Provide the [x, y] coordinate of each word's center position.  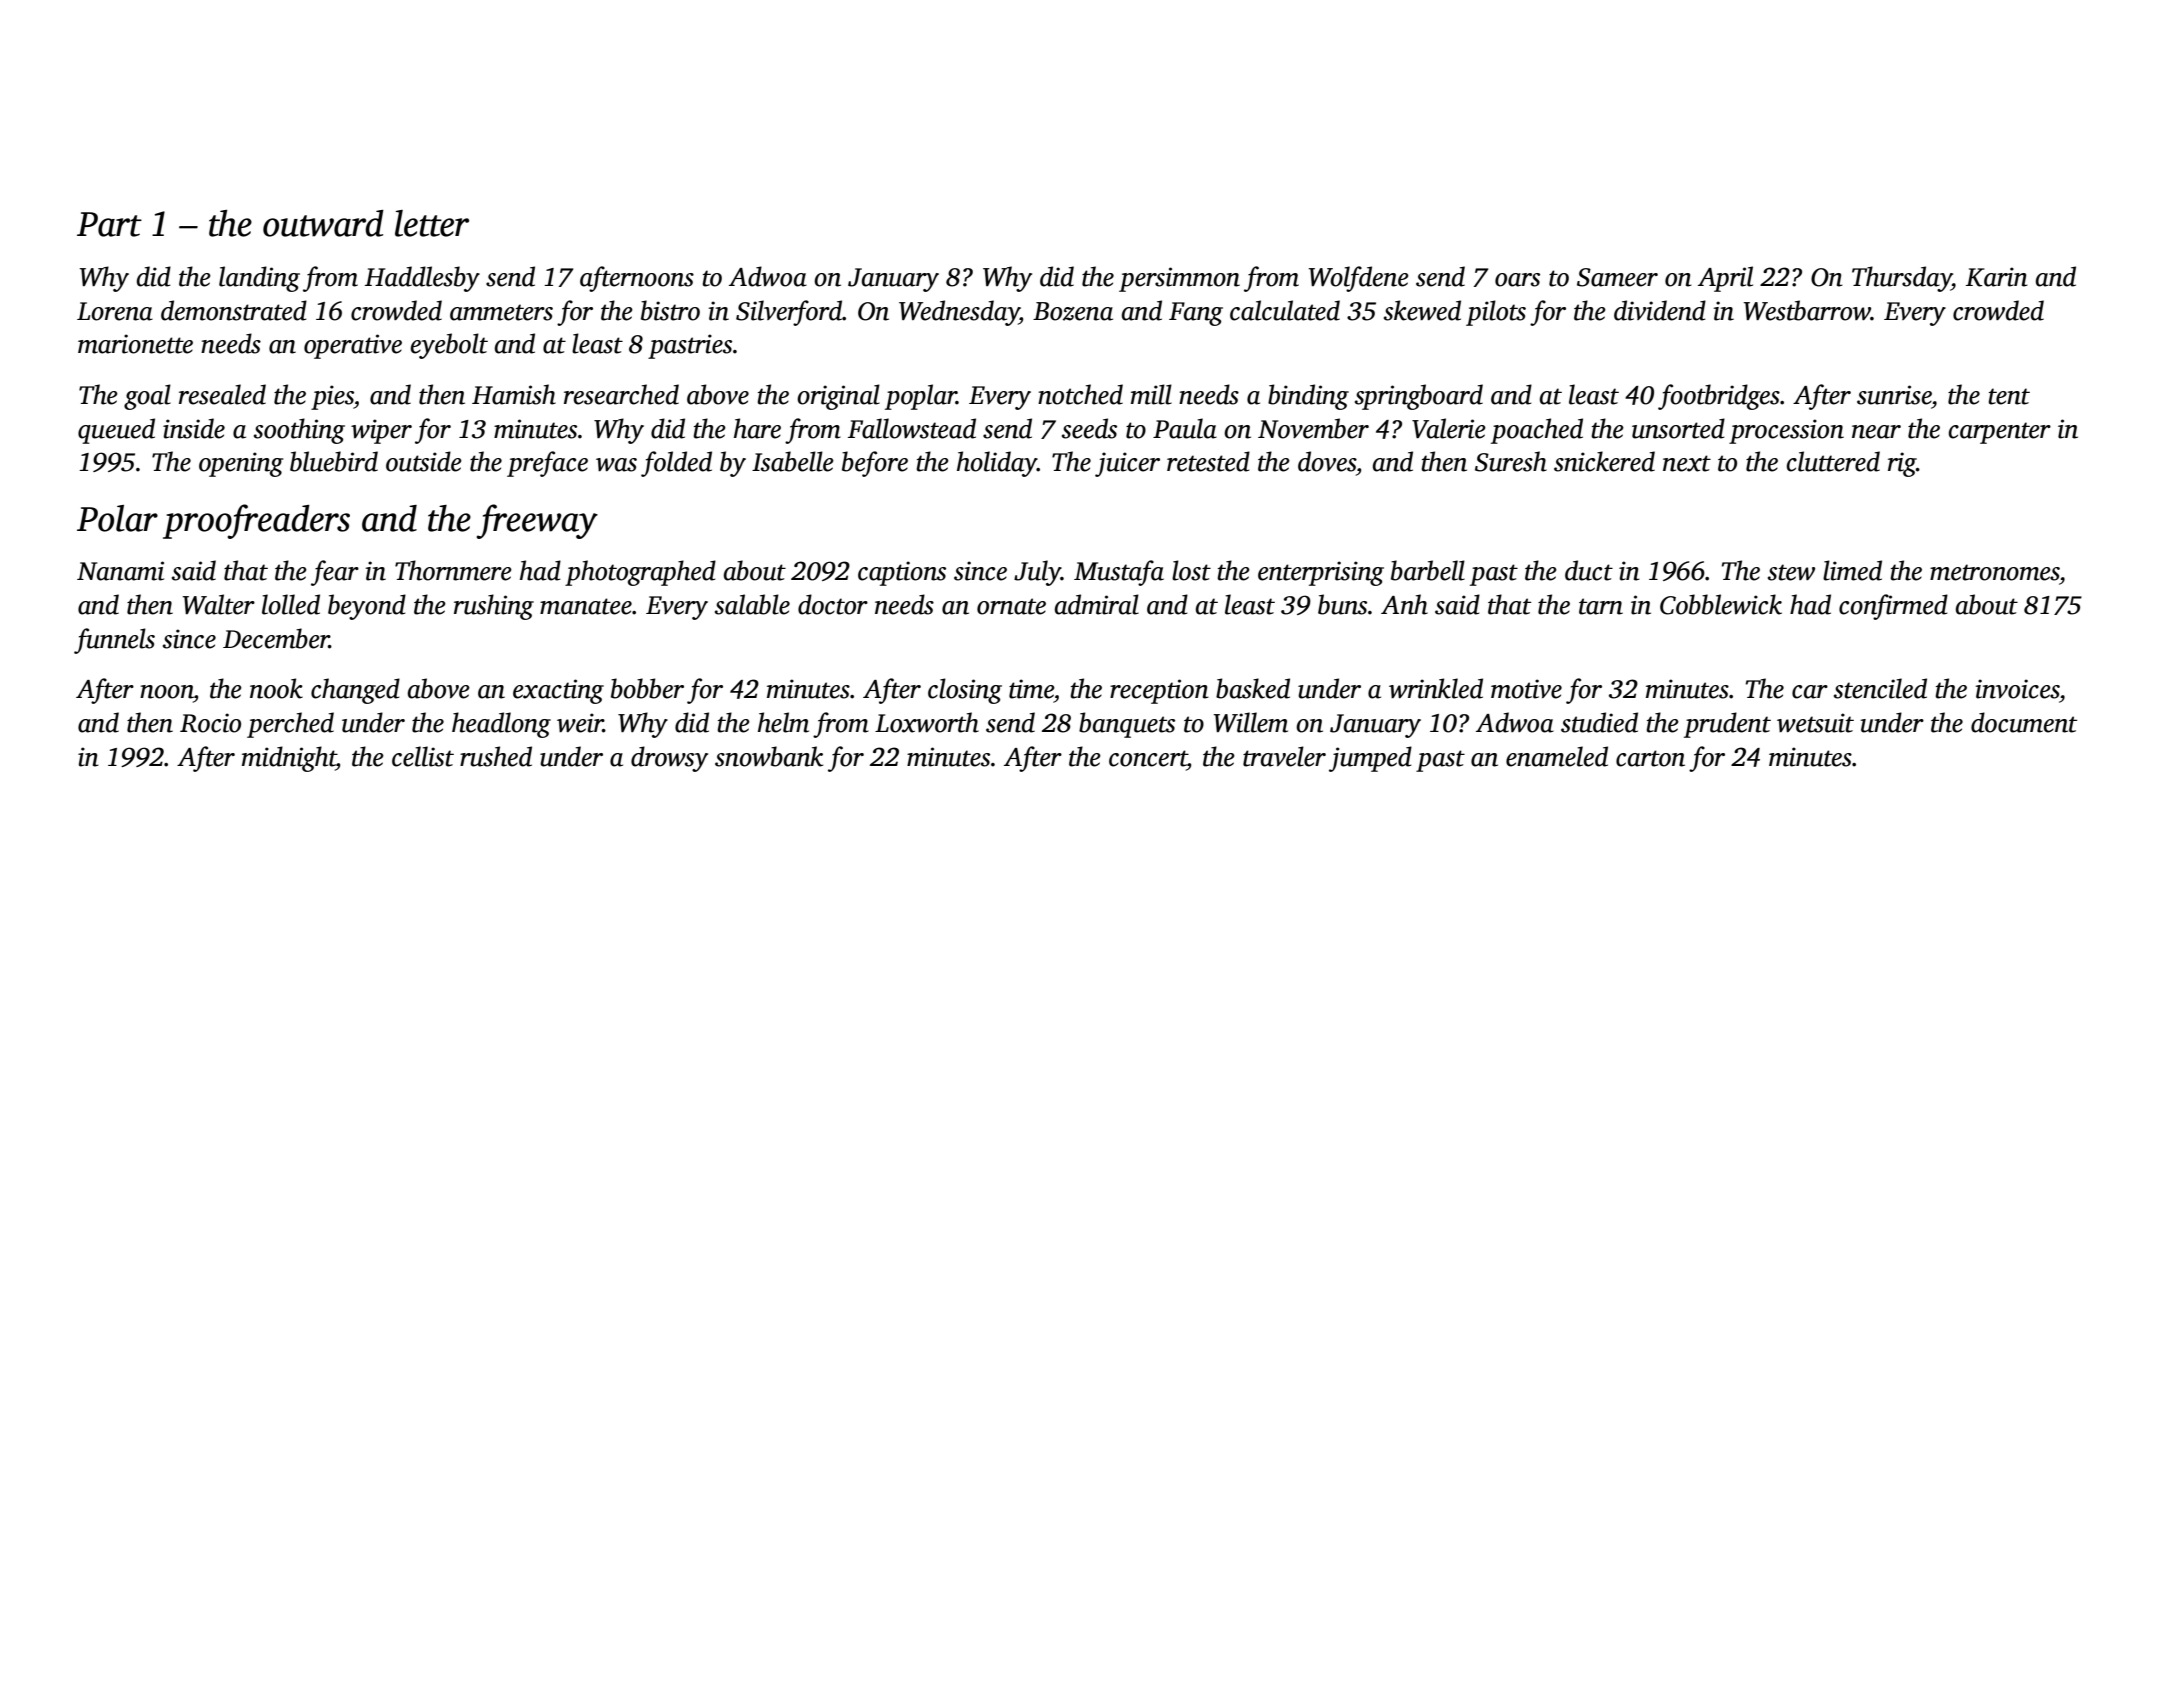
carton [1650, 758]
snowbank [769, 756]
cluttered [1833, 461]
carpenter [2000, 433]
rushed [496, 756]
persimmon [1179, 279]
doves [1327, 461]
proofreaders [256, 521]
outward [323, 223]
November [1313, 428]
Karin [1997, 277]
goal [147, 397]
